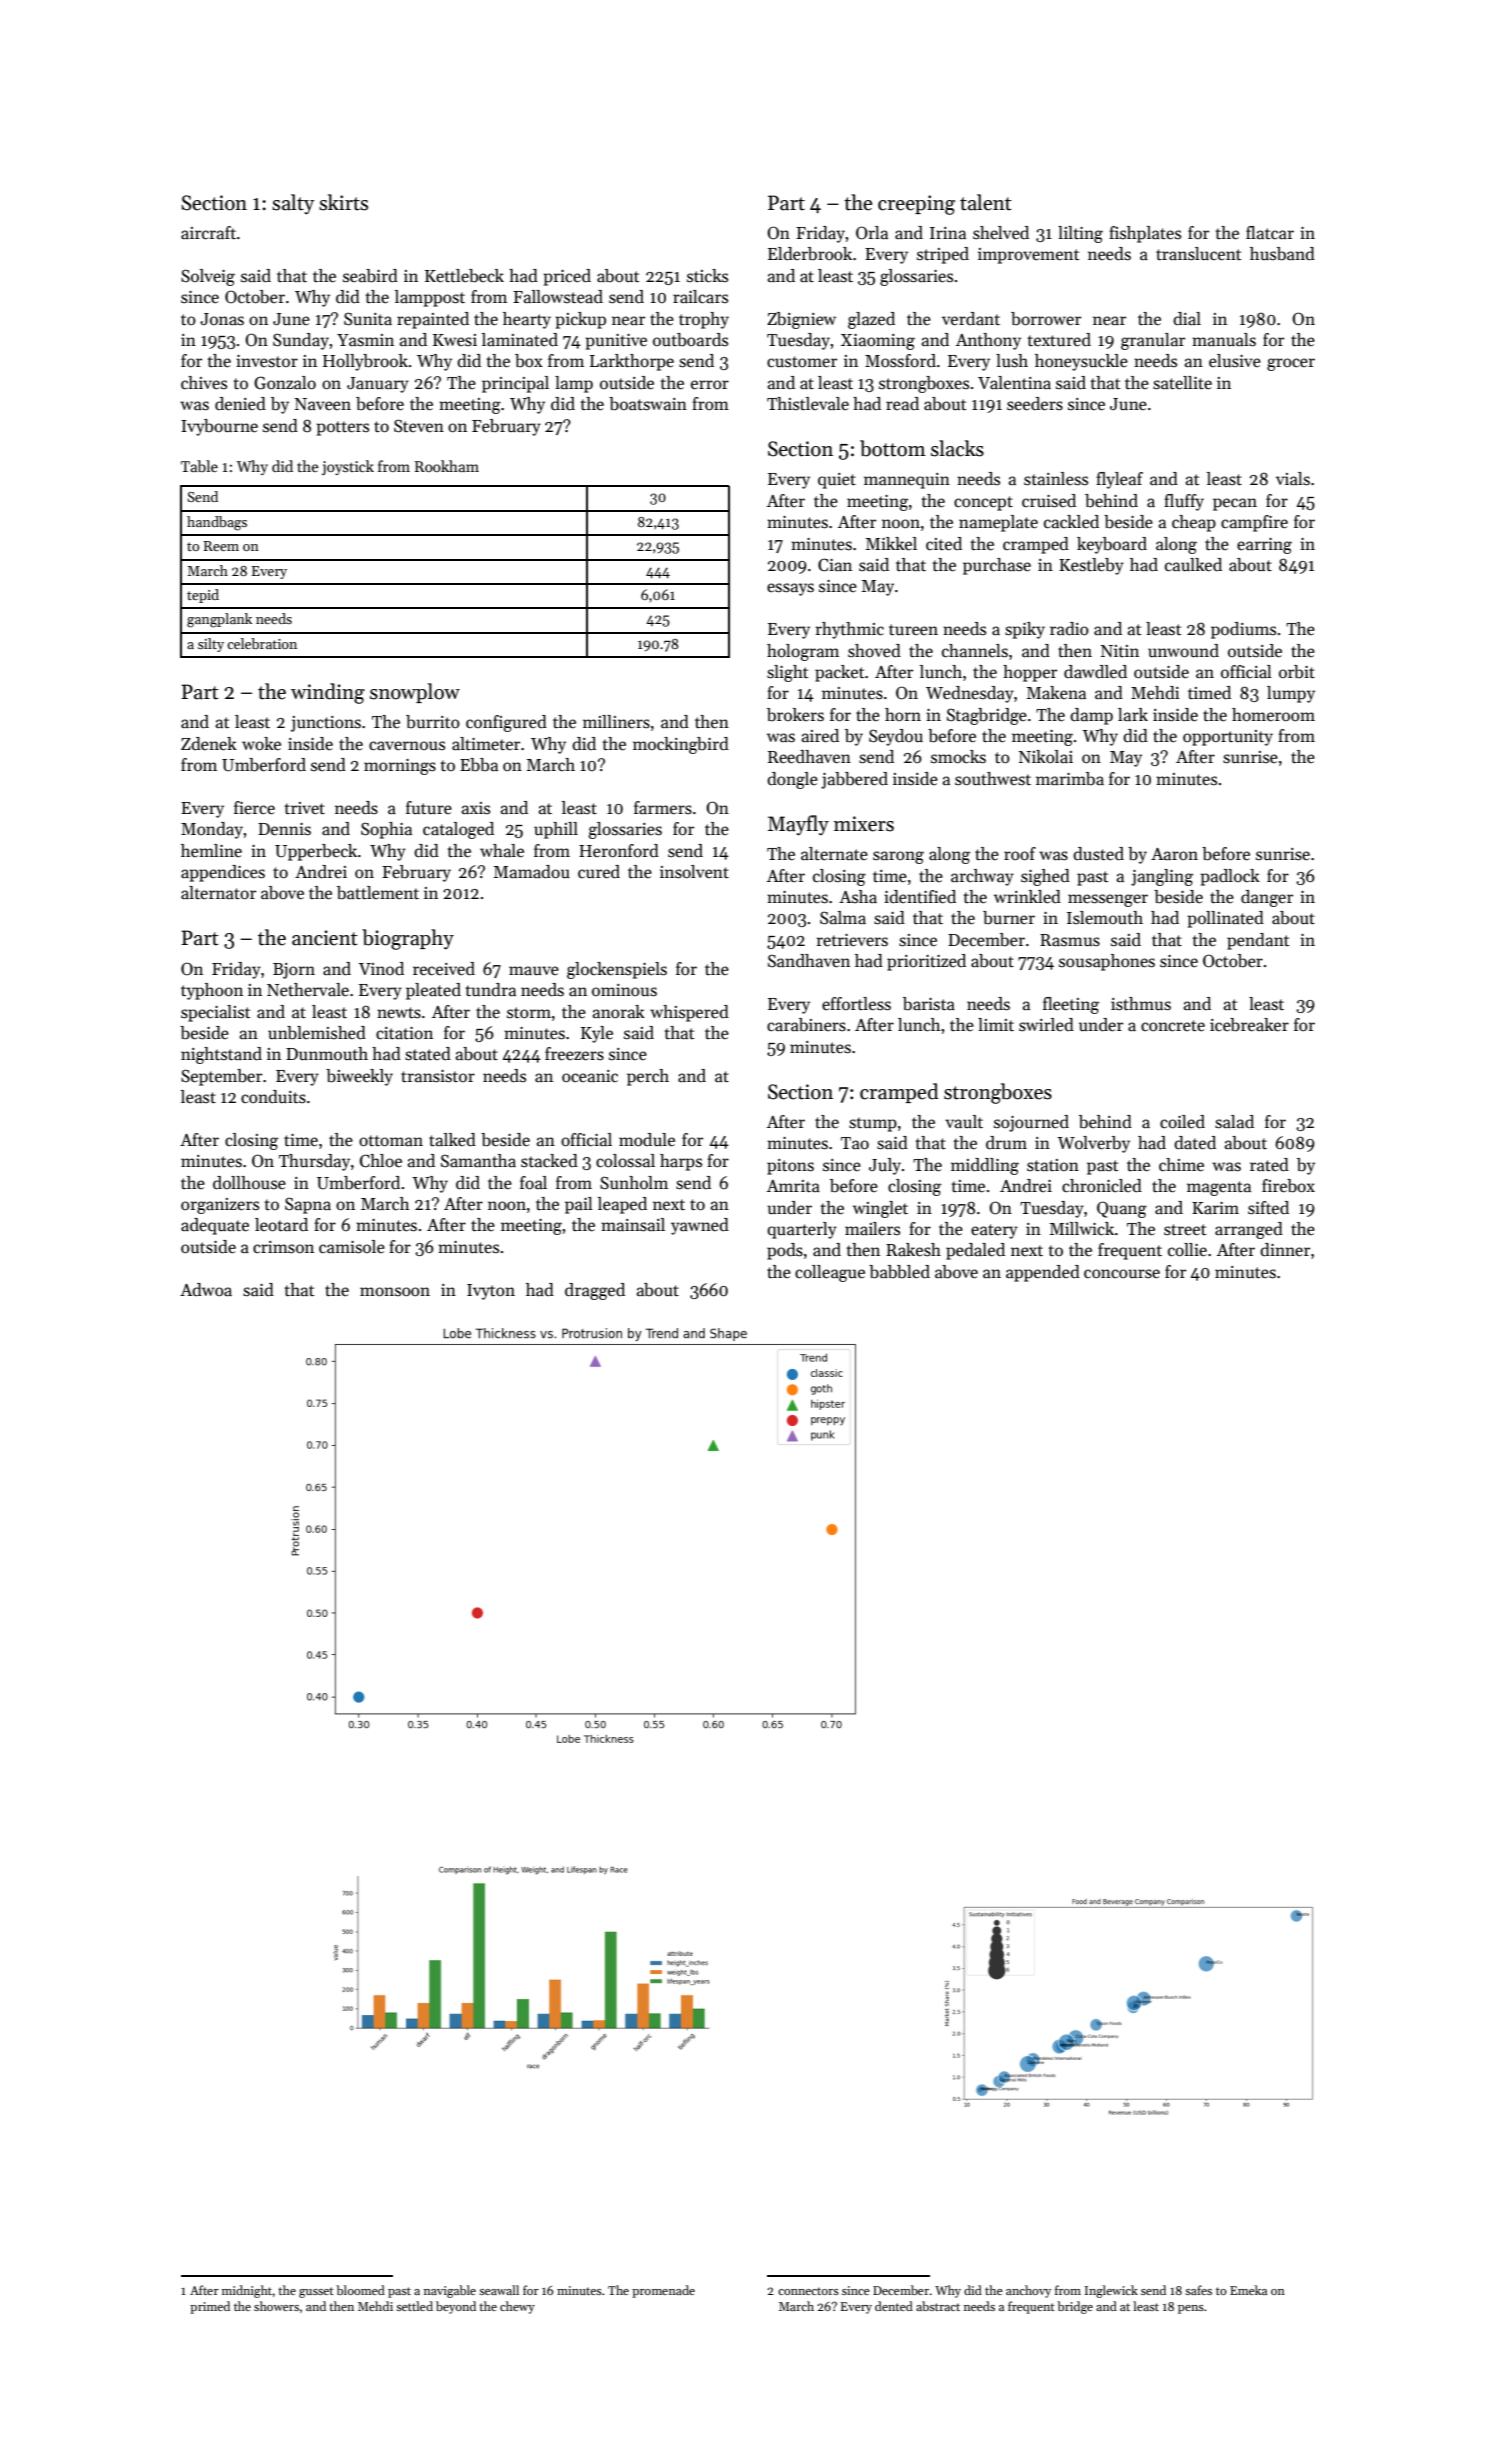  Describe the element at coordinates (327, 1053) in the screenshot. I see `Dunmouth` at that location.
